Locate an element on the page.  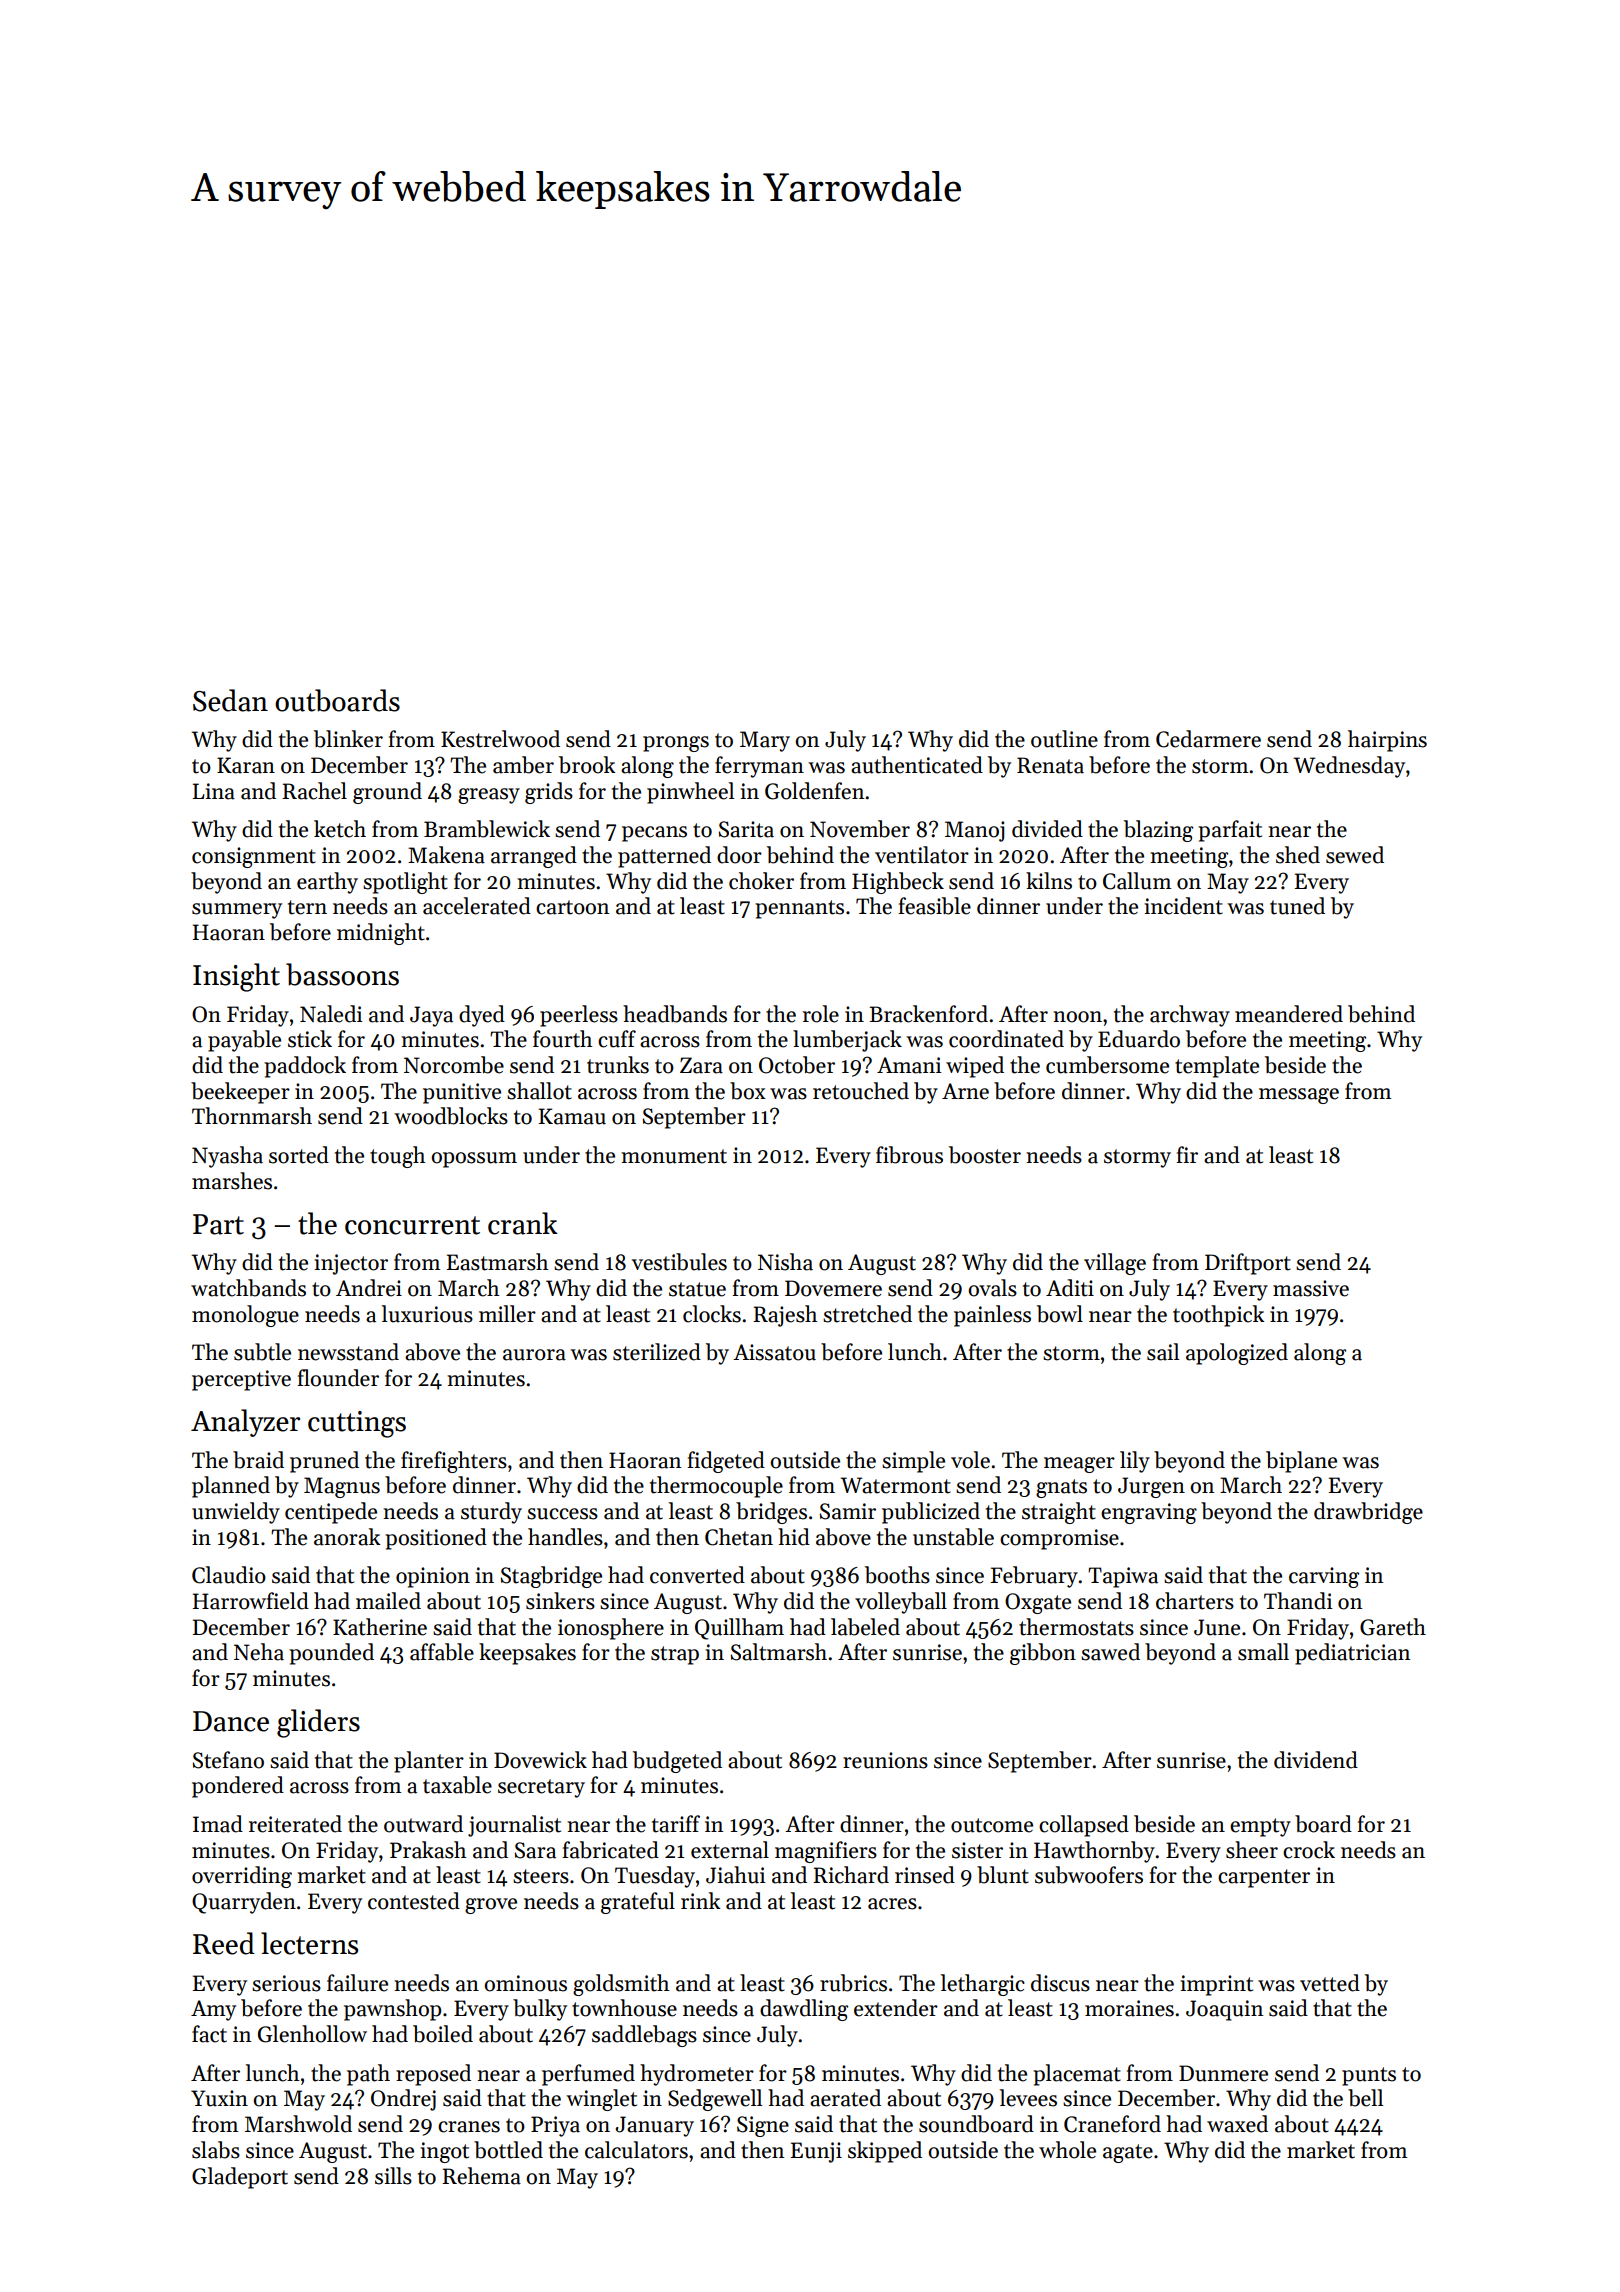
anorak is located at coordinates (347, 1537).
